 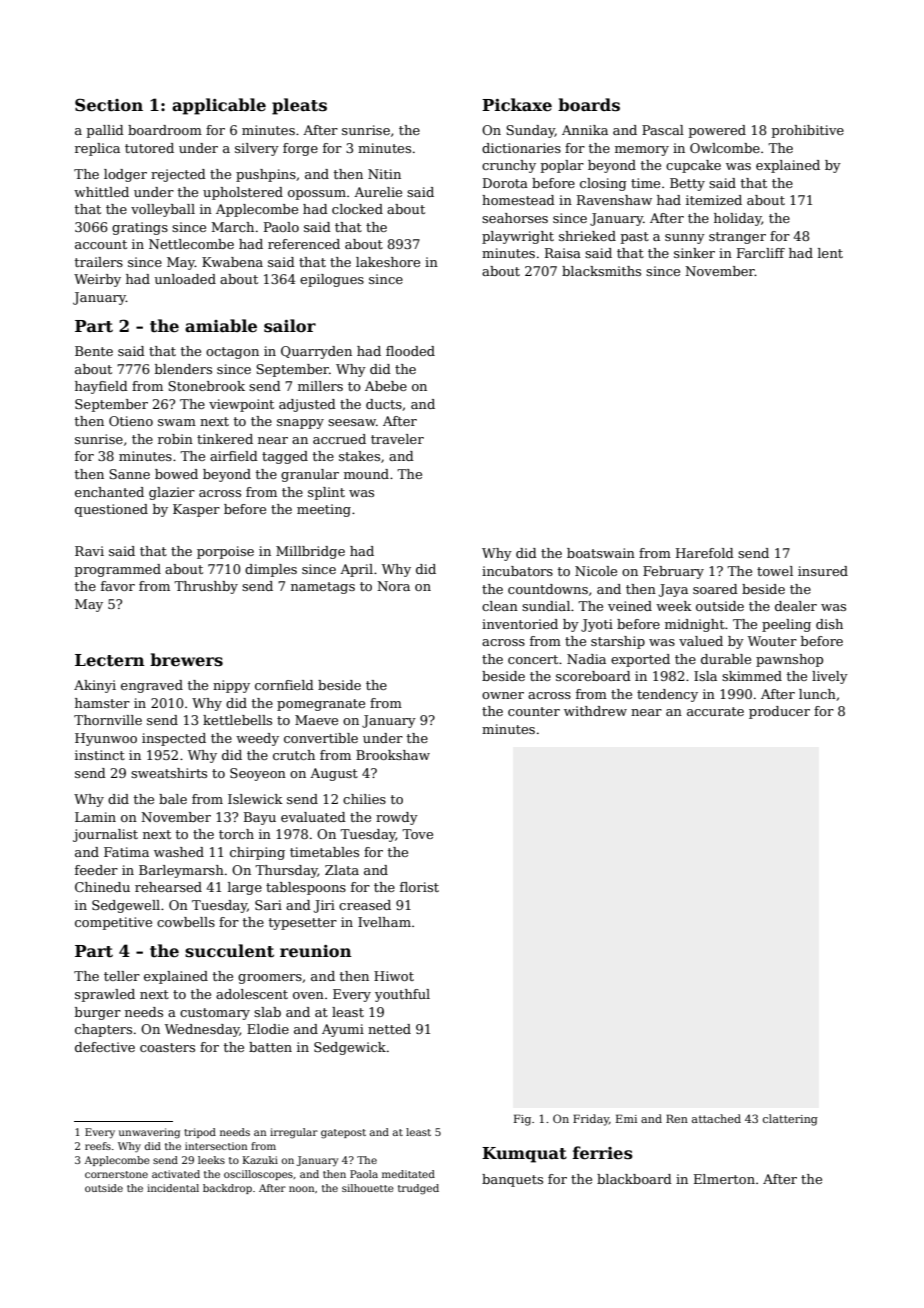 What do you see at coordinates (515, 218) in the screenshot?
I see `seahorses` at bounding box center [515, 218].
